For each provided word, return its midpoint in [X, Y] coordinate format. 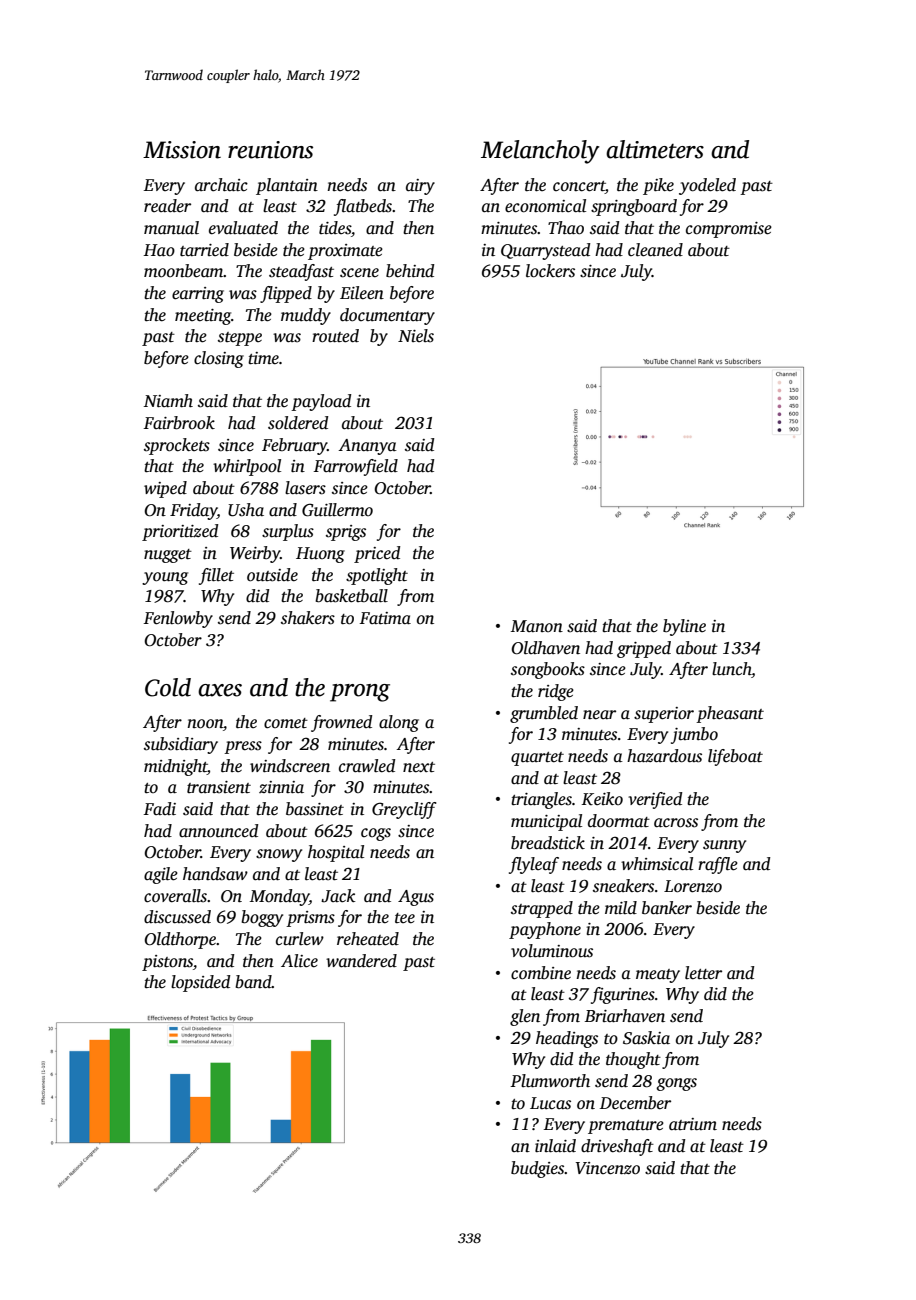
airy [420, 187]
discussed [177, 917]
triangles [541, 800]
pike [658, 186]
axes [220, 690]
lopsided [200, 983]
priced [377, 554]
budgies [538, 1169]
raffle [718, 865]
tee [405, 918]
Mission [182, 150]
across [676, 823]
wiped [165, 489]
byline [684, 627]
